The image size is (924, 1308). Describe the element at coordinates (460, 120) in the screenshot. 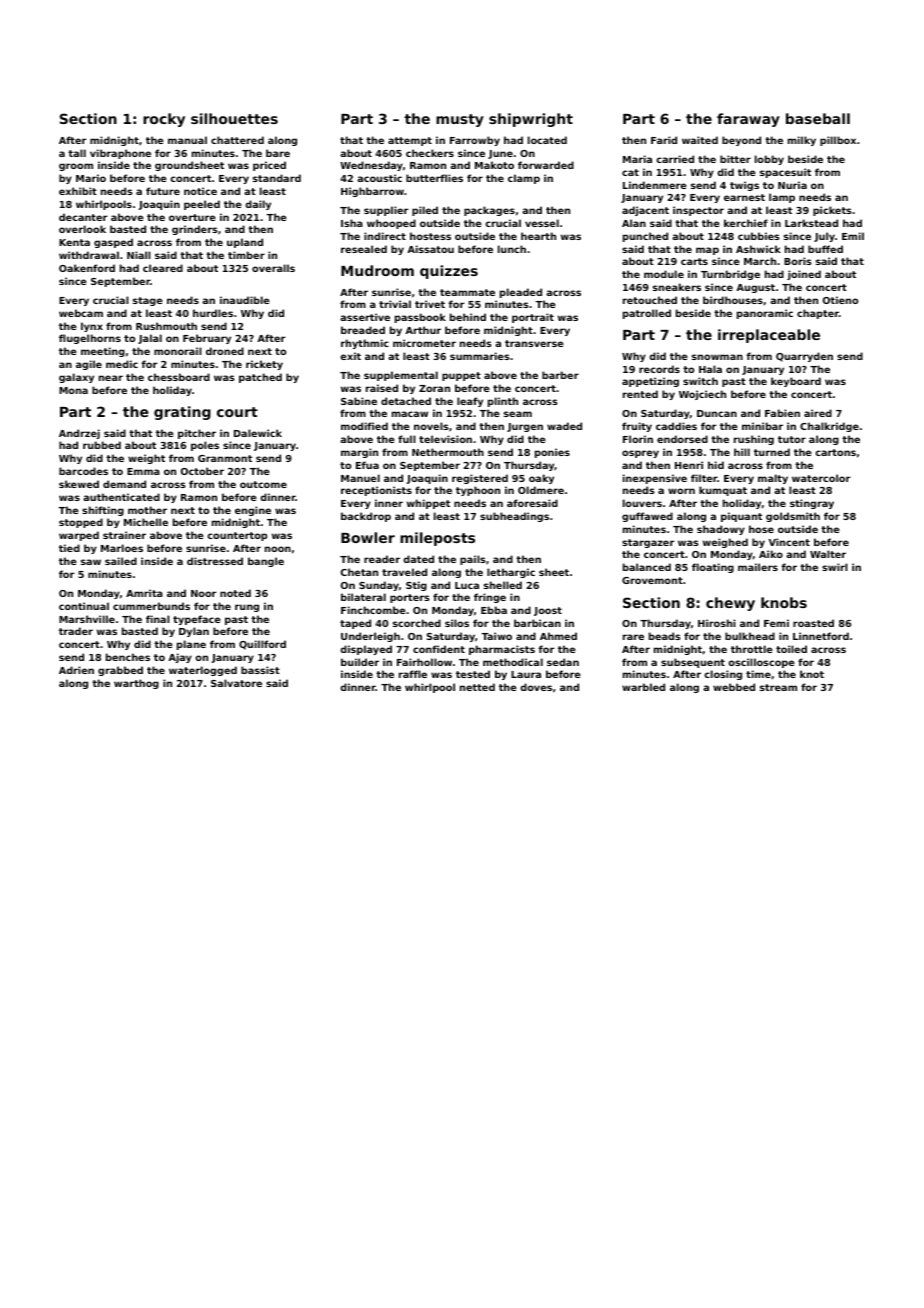

I see `musty` at that location.
